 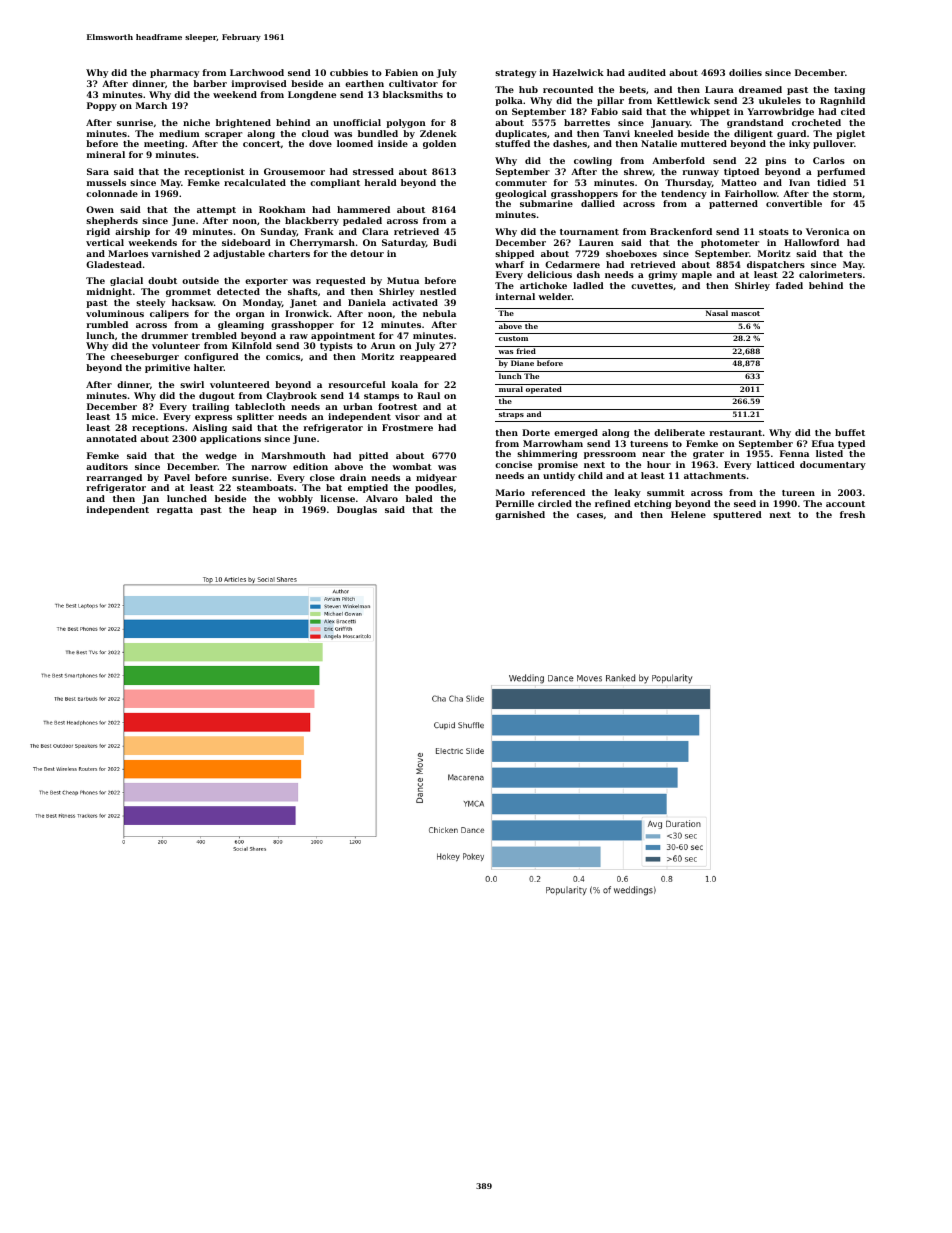 I want to click on nestled, so click(x=438, y=291).
